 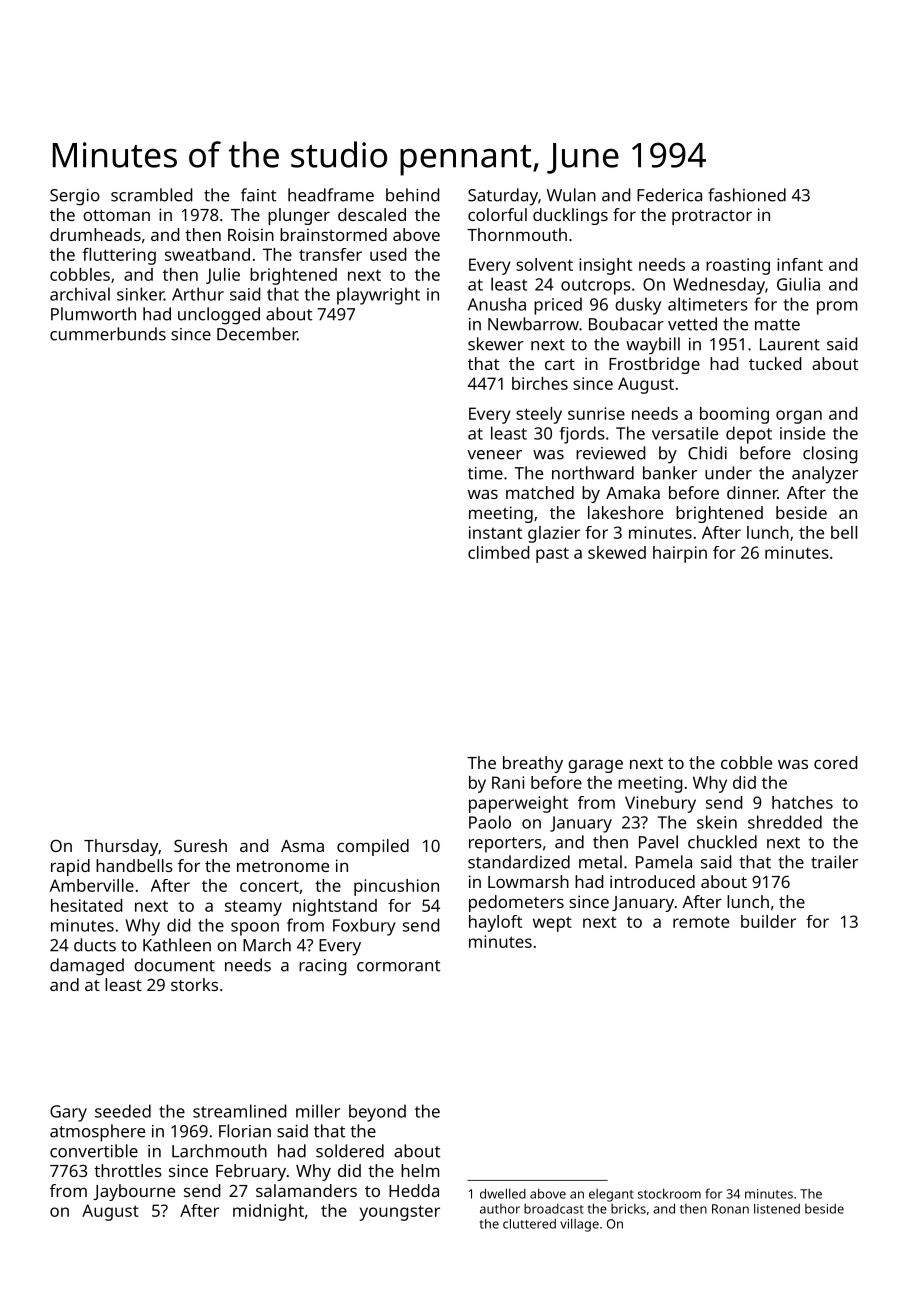 What do you see at coordinates (835, 762) in the image?
I see `cored` at bounding box center [835, 762].
